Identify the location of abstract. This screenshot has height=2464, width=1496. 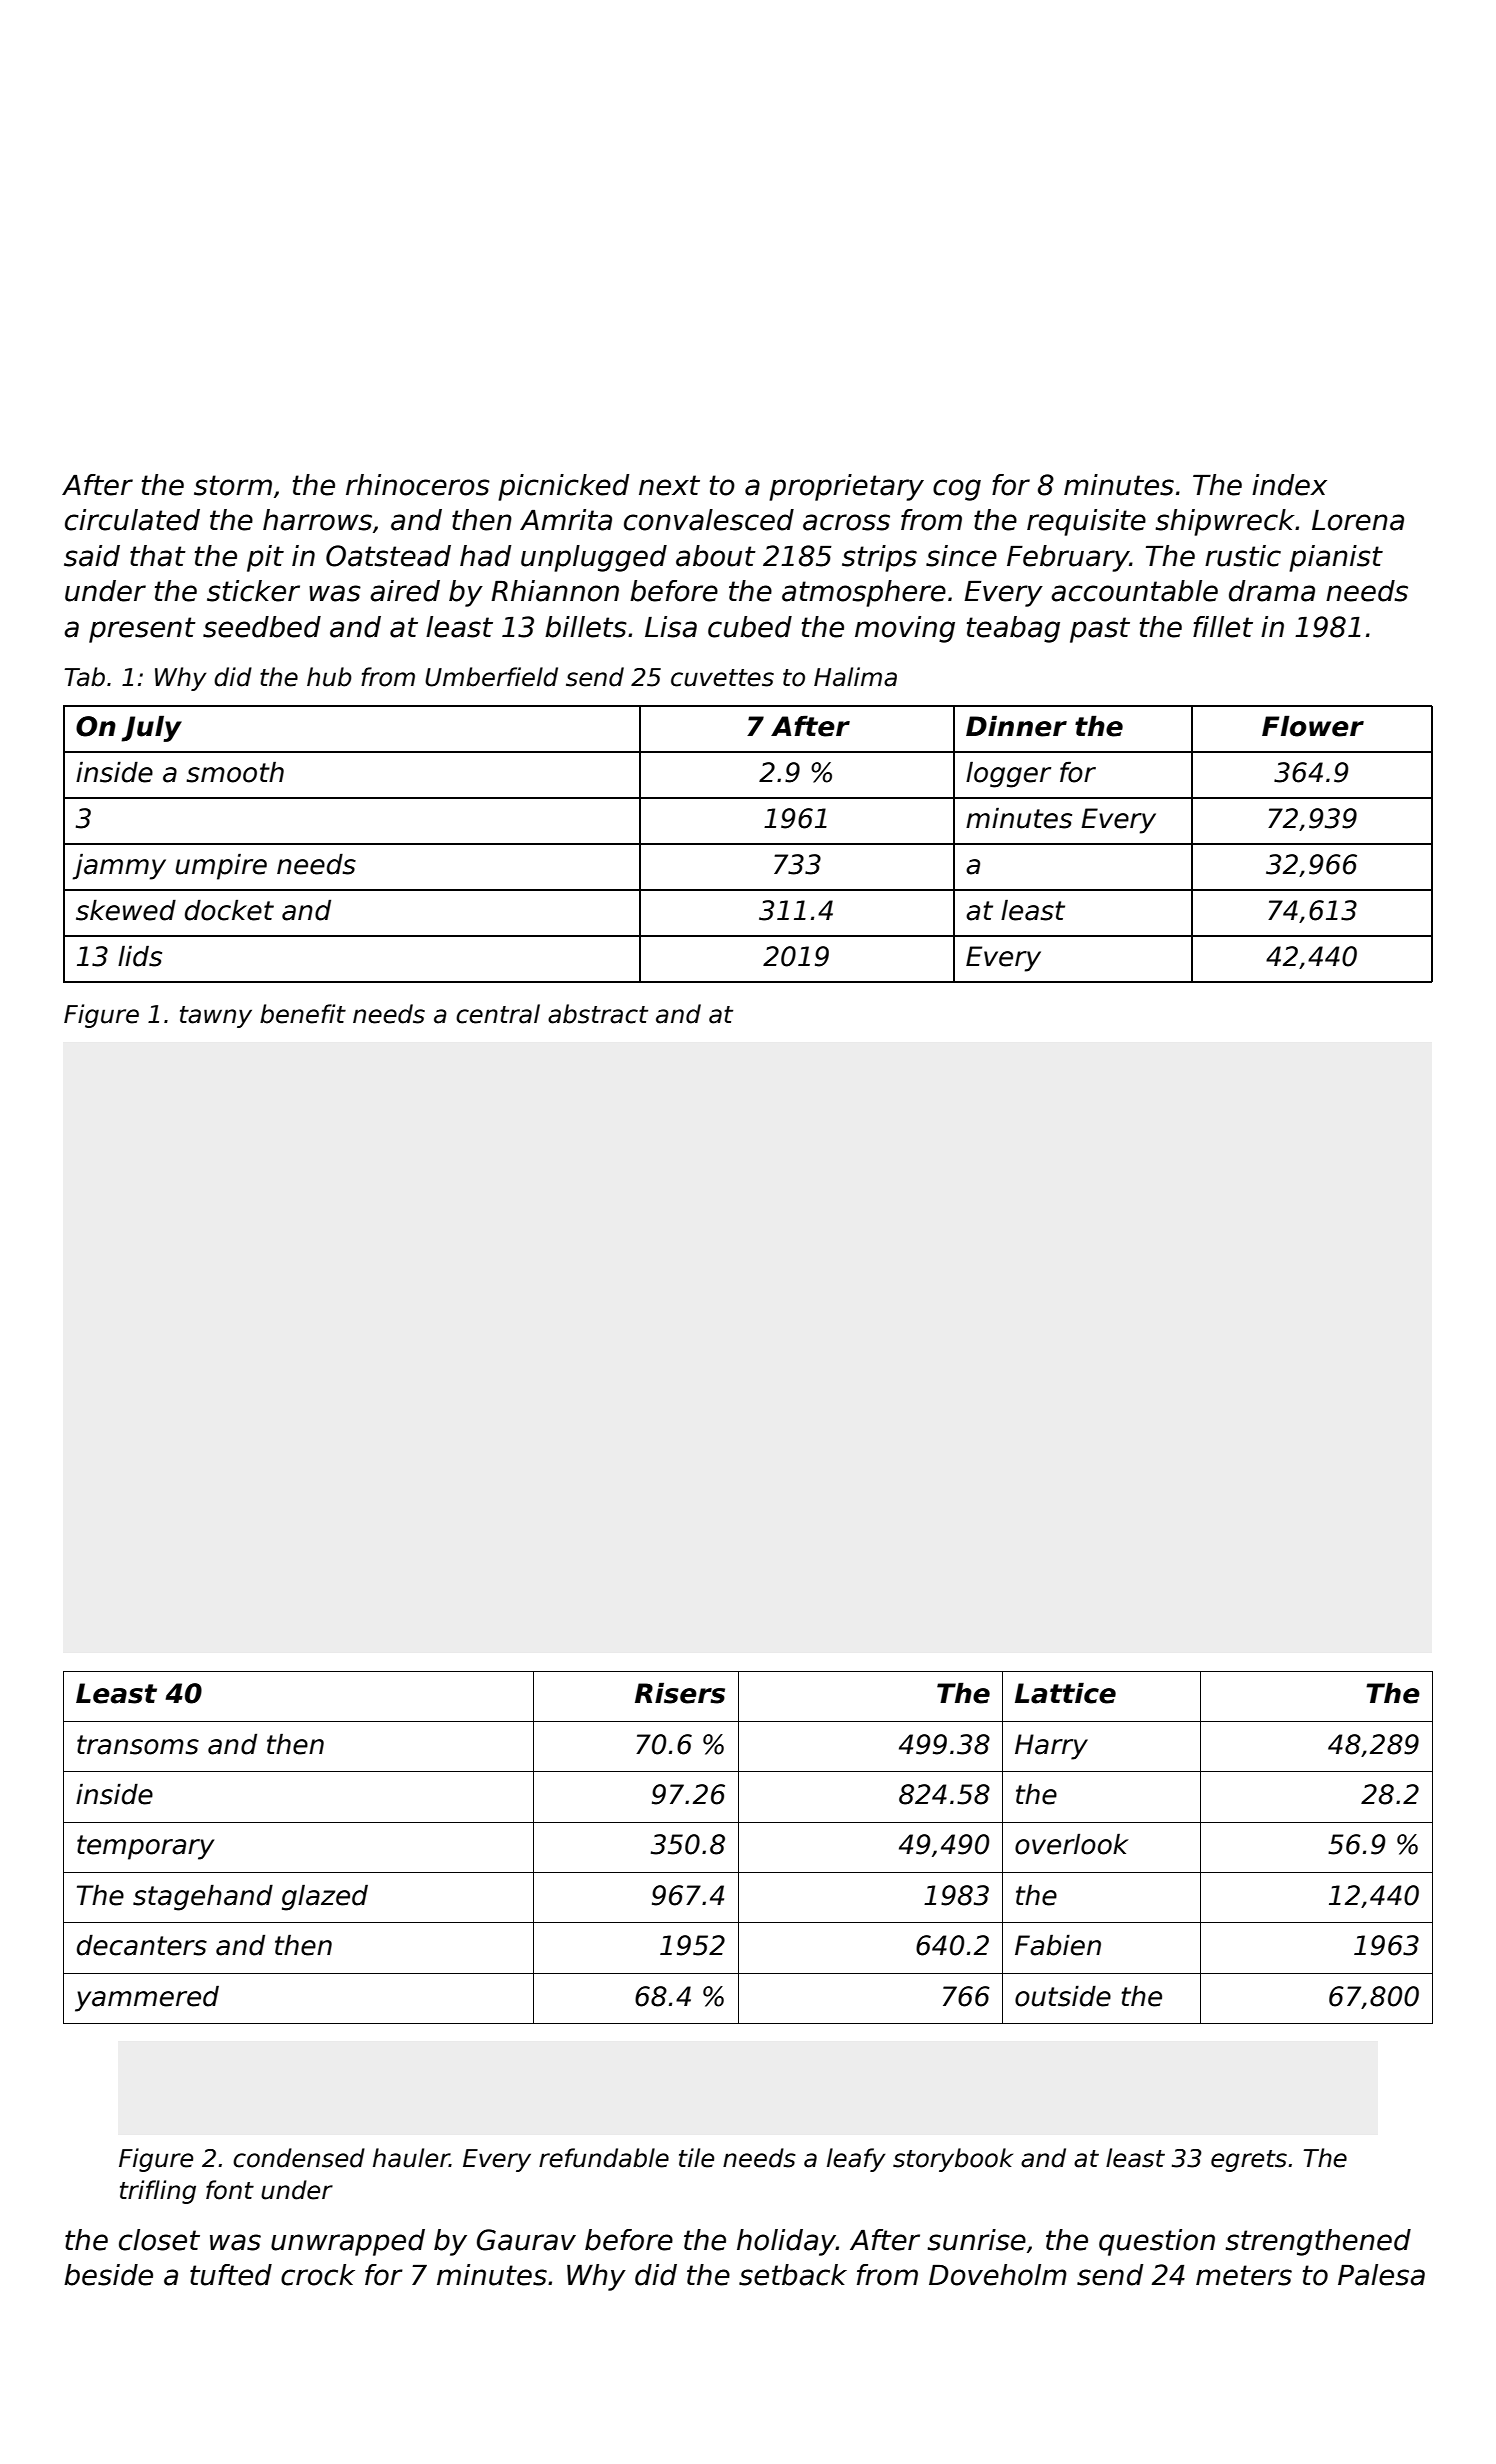
(598, 1014).
